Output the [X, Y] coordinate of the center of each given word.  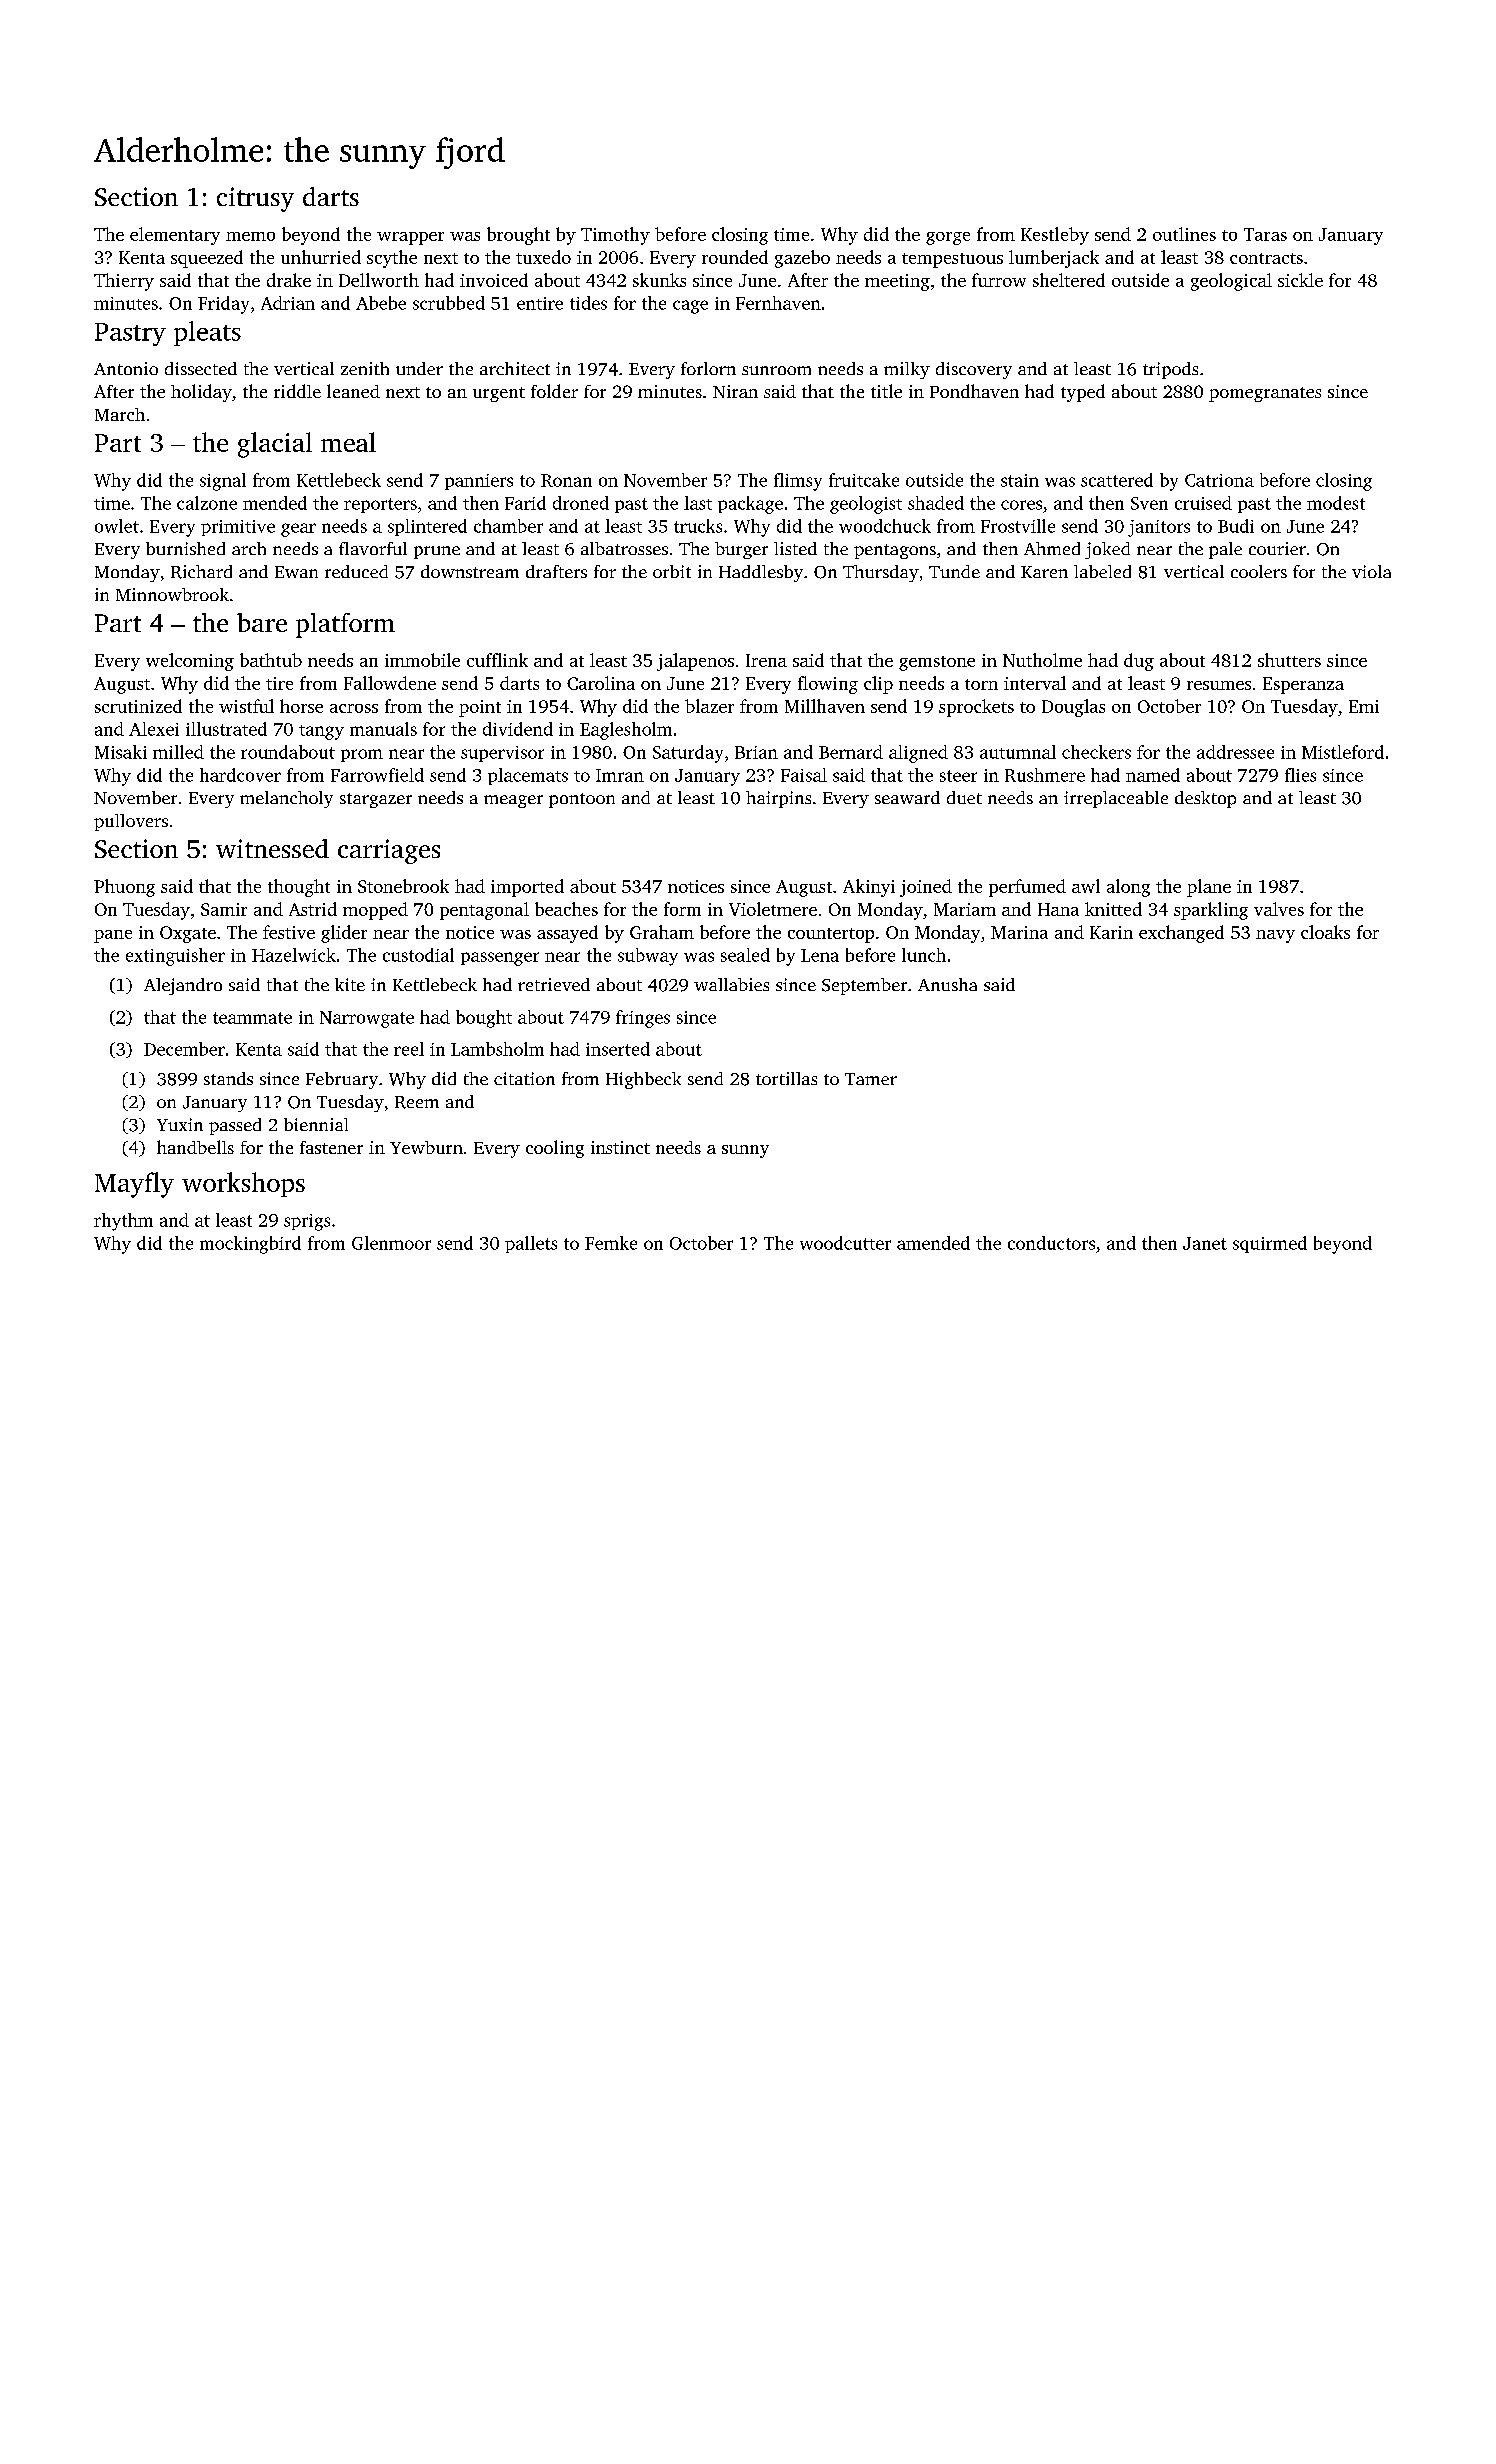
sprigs [307, 1222]
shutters [1289, 660]
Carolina [601, 683]
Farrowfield [377, 775]
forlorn [708, 368]
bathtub [271, 660]
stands [228, 1078]
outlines [1184, 234]
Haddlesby [761, 573]
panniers [479, 482]
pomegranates [1265, 394]
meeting [897, 282]
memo [250, 236]
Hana [1058, 909]
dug [1139, 662]
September [864, 986]
